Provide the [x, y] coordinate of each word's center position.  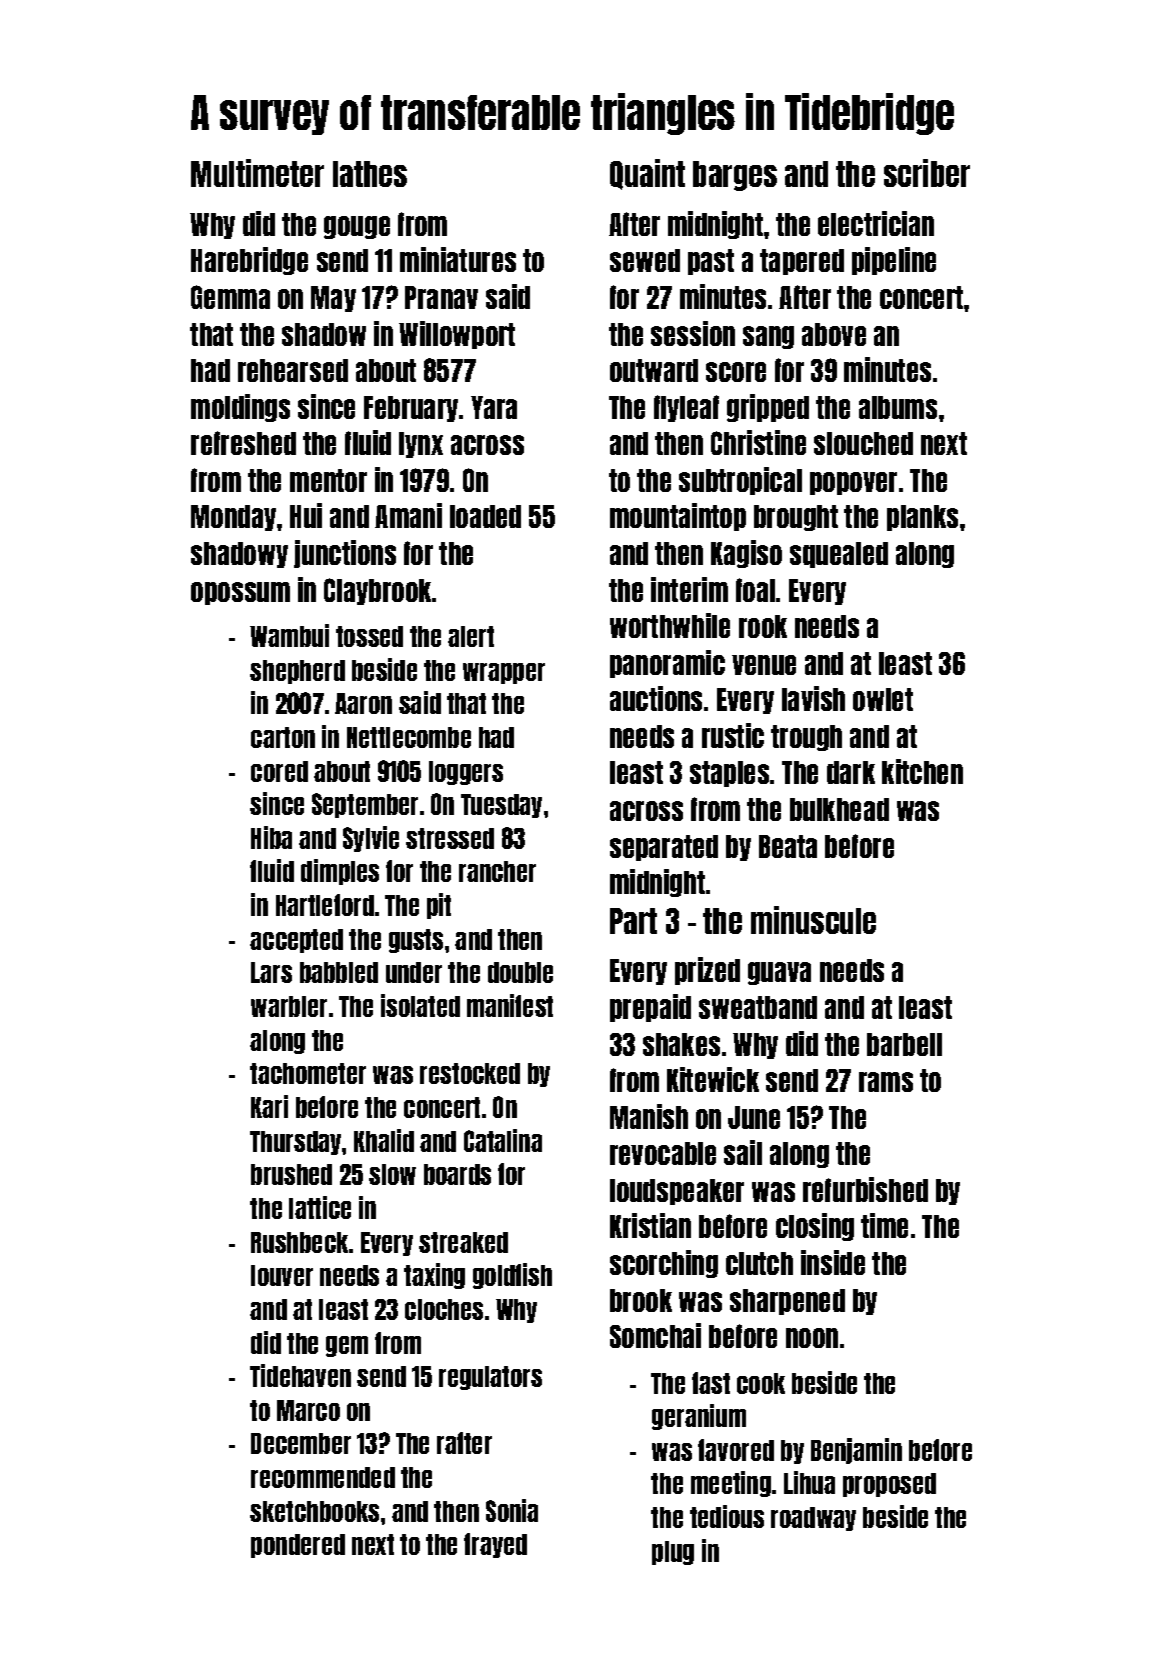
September [365, 805]
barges [735, 176]
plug [673, 1553]
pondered [298, 1546]
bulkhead [839, 809]
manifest [510, 1005]
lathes [370, 174]
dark [851, 772]
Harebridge [249, 261]
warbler [289, 1006]
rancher [497, 871]
